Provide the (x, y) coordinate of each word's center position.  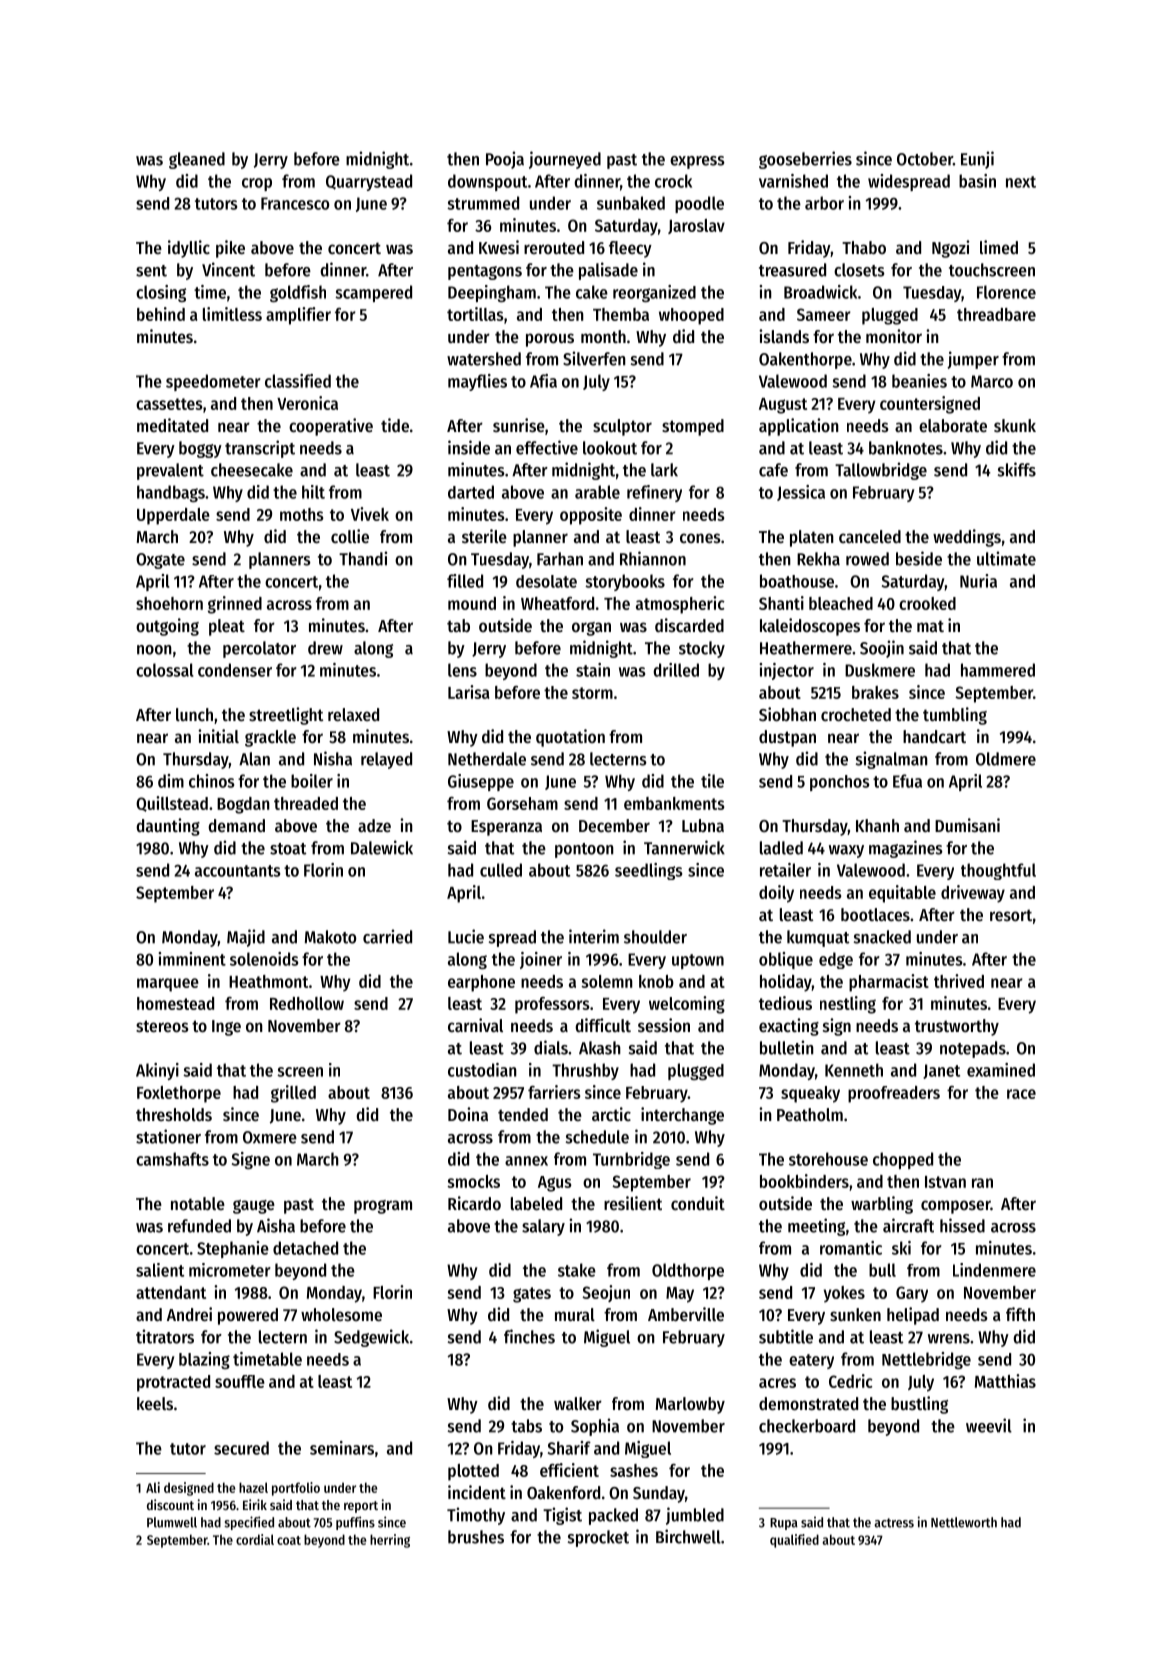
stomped (693, 427)
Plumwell (172, 1522)
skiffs (1017, 469)
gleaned (197, 160)
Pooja (505, 160)
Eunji (977, 160)
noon (154, 650)
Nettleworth (964, 1522)
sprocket (598, 1538)
